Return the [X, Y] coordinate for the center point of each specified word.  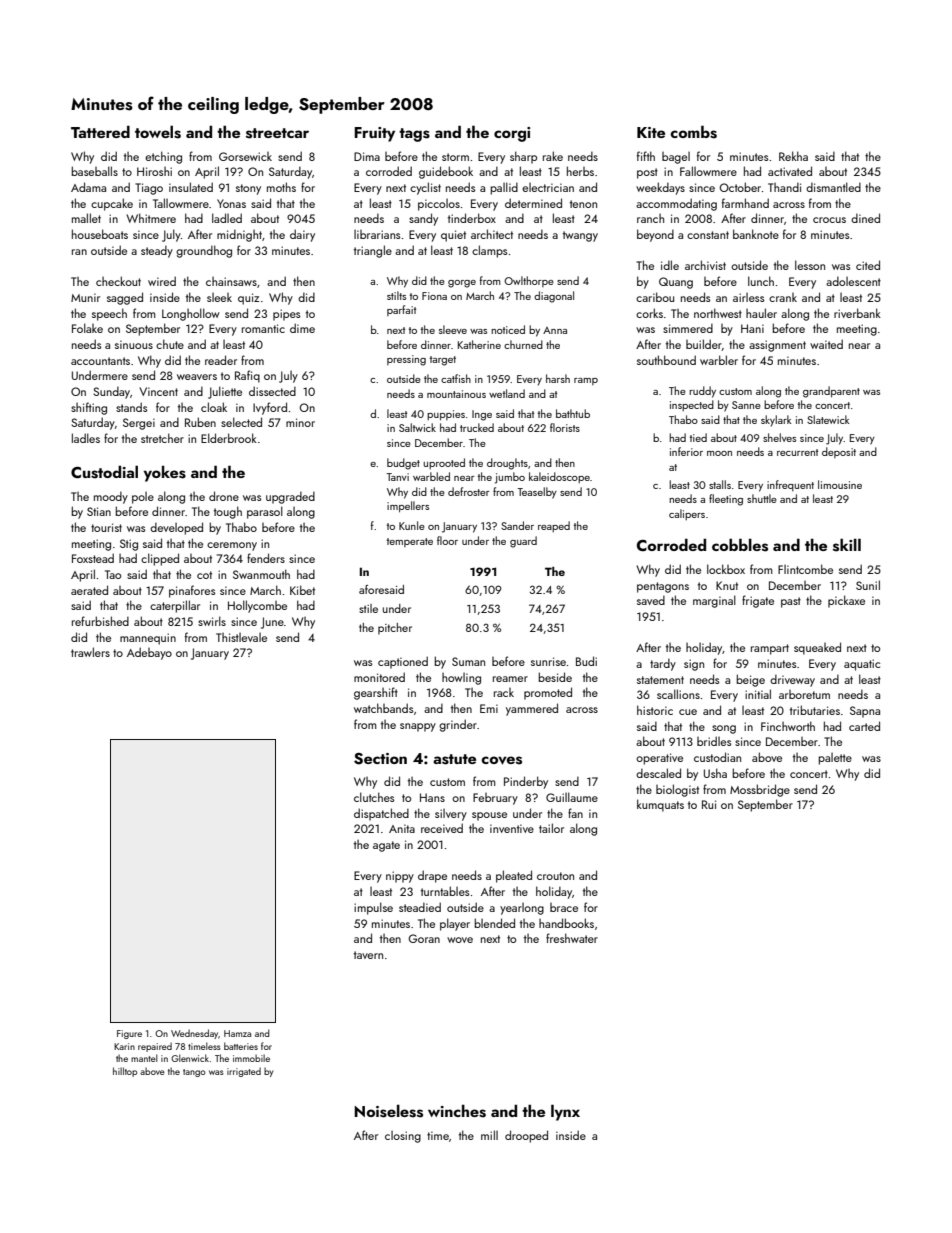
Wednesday [195, 1034]
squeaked [817, 648]
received [442, 828]
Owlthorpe [529, 281]
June [272, 623]
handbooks [566, 923]
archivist [705, 265]
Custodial [104, 472]
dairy [302, 235]
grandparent [831, 392]
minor [300, 422]
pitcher [395, 629]
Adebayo [149, 653]
